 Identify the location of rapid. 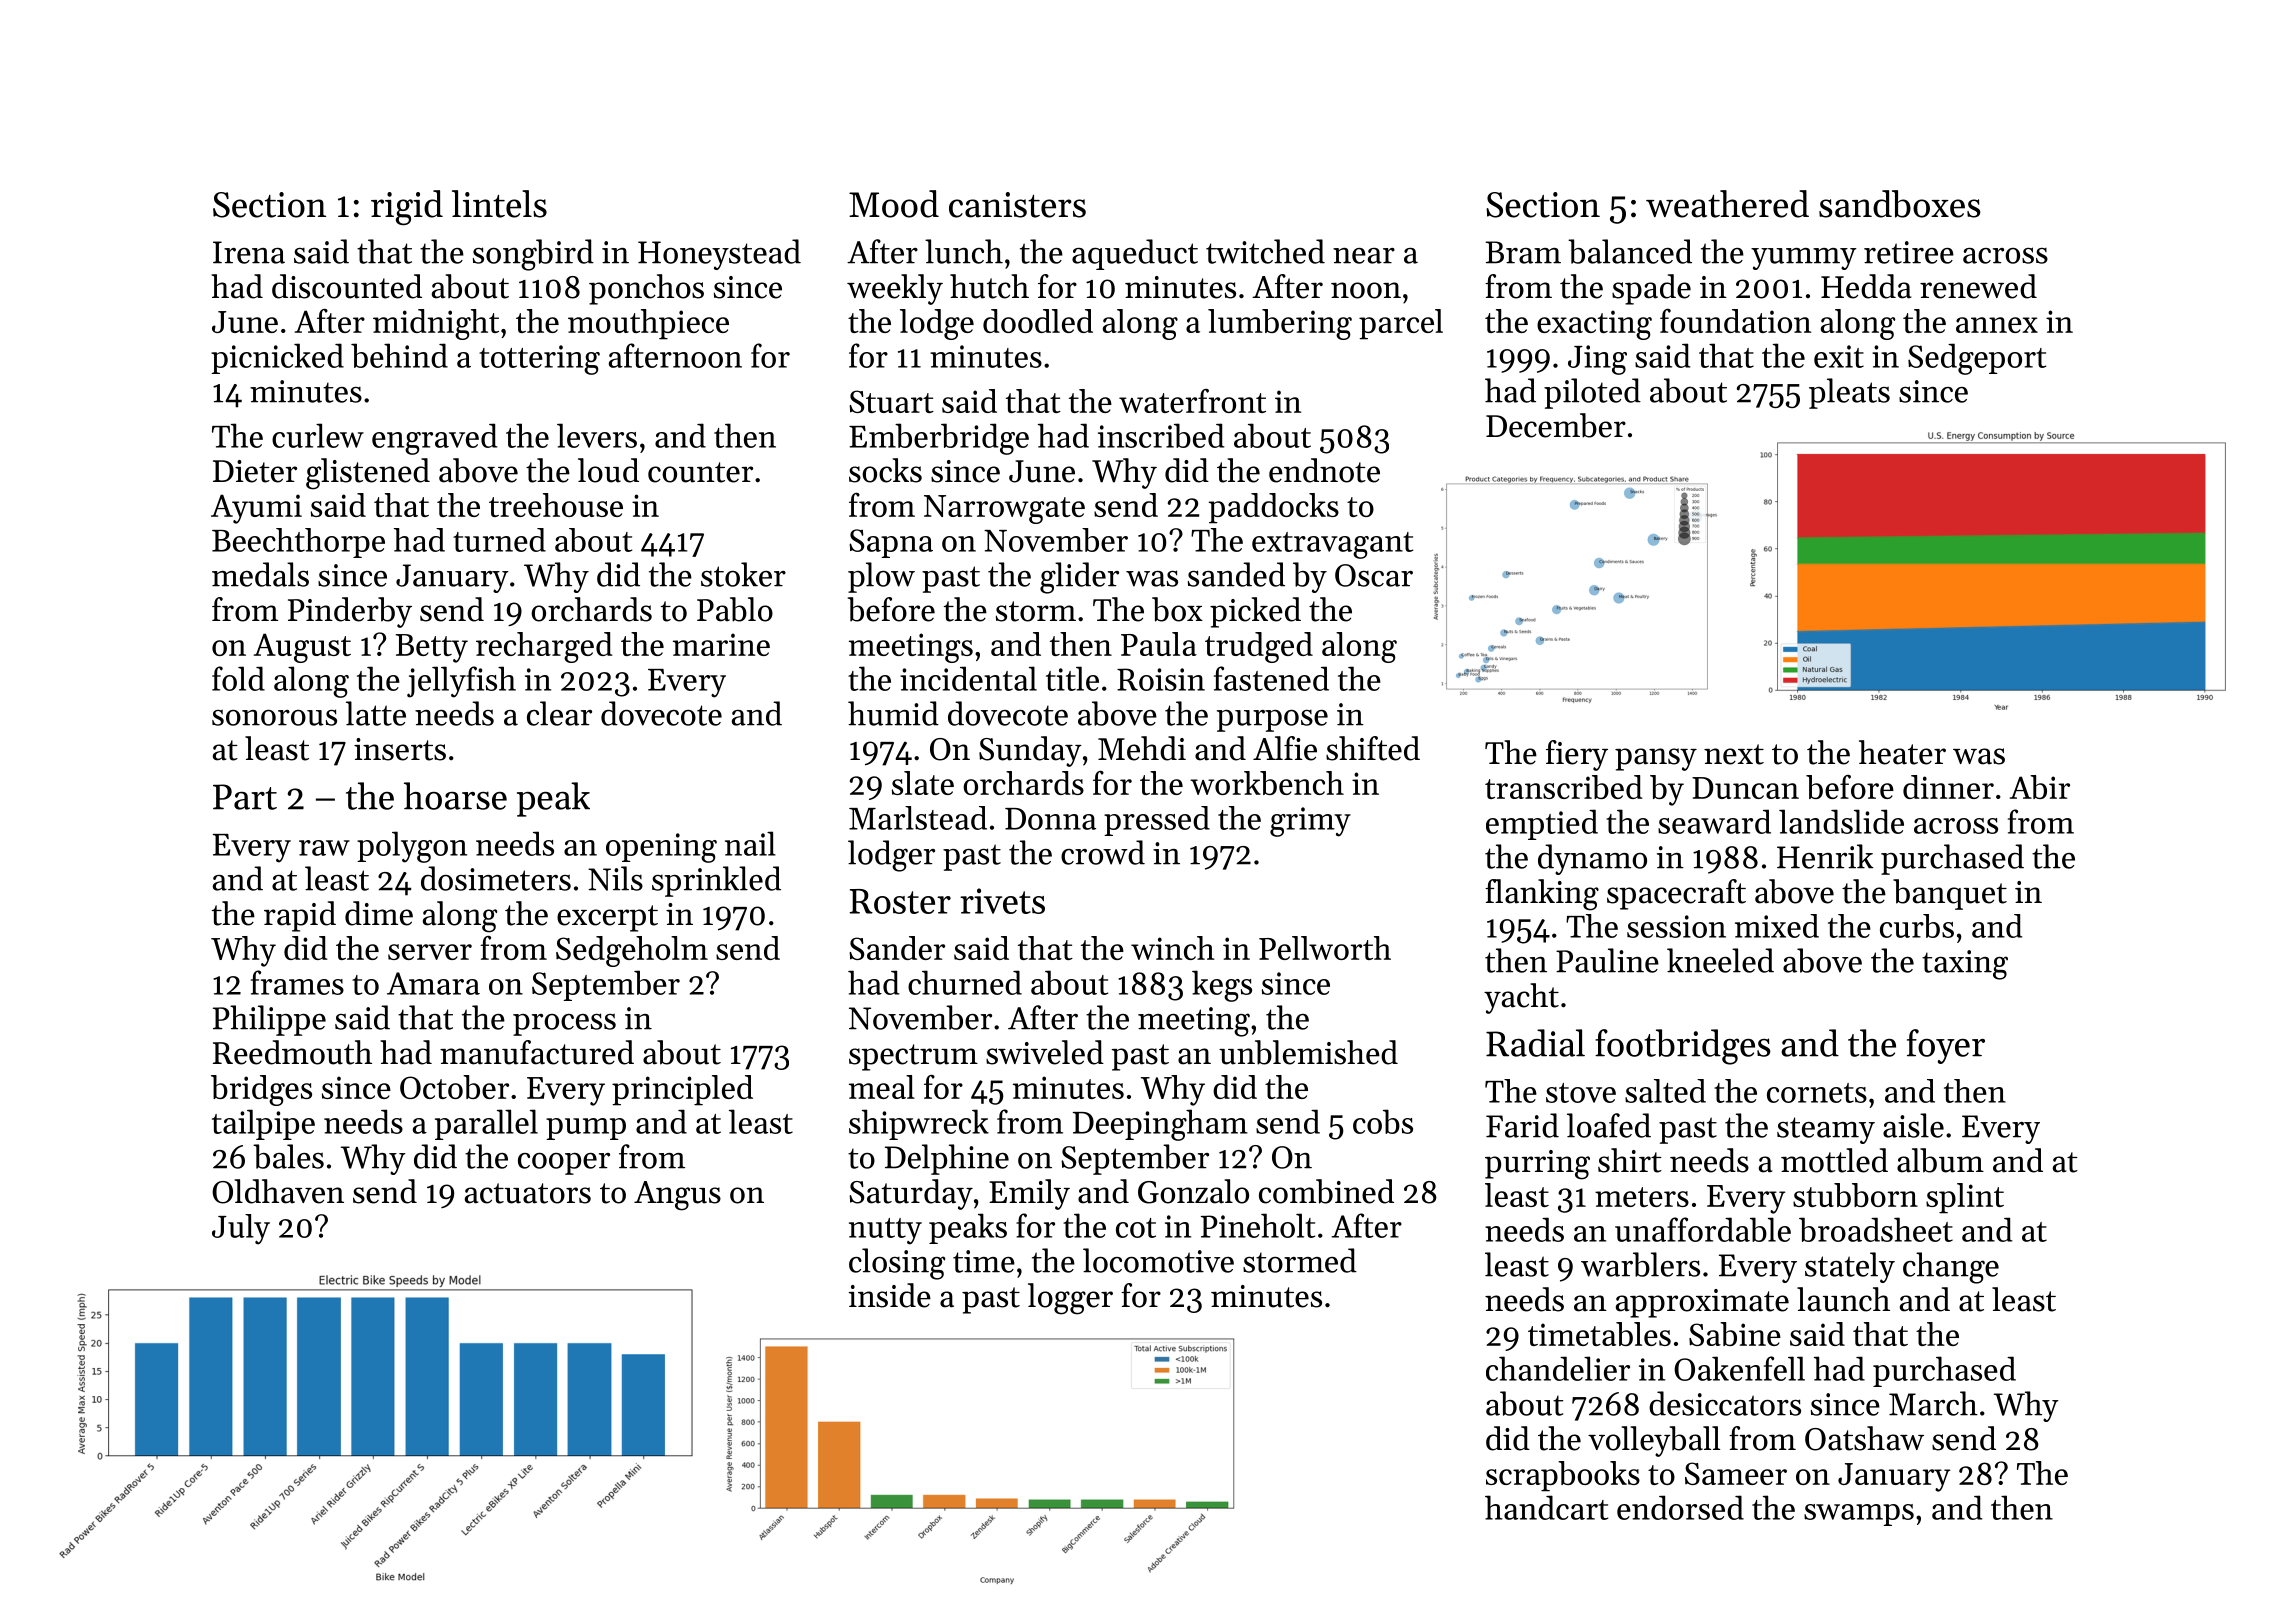
(300, 916).
